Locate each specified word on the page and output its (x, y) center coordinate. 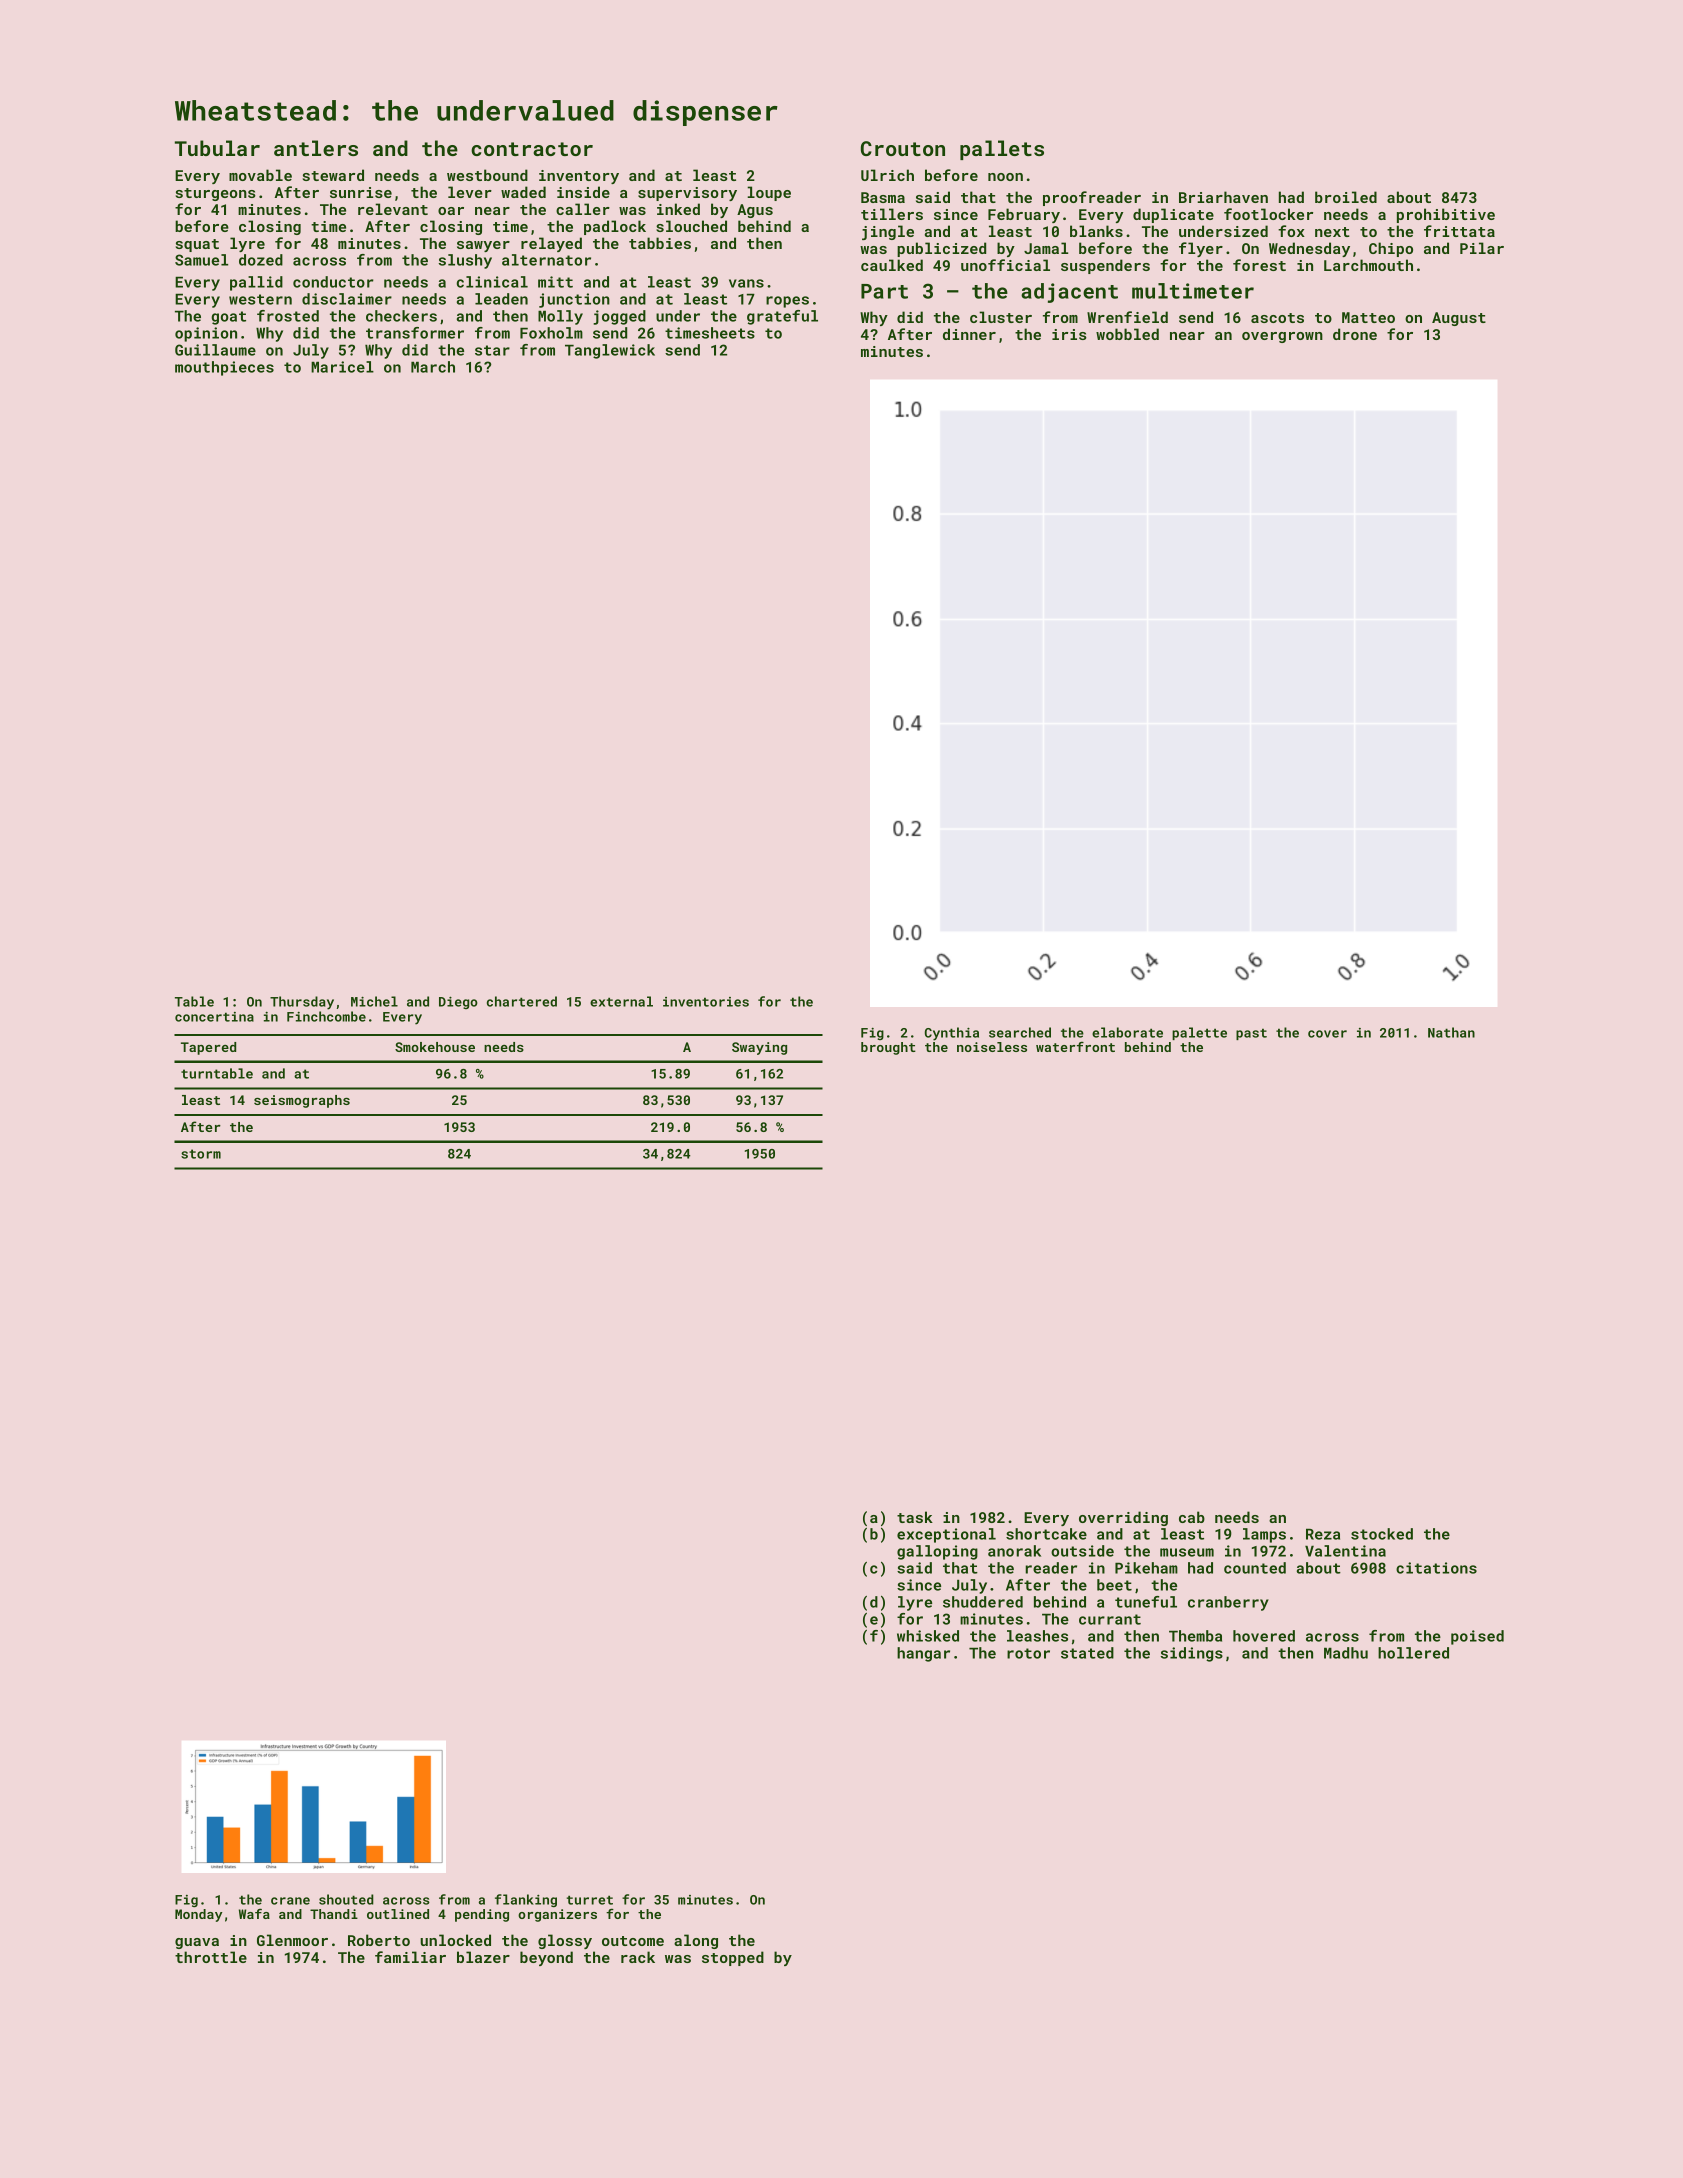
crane (290, 1901)
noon (1005, 177)
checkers (401, 316)
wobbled (1127, 334)
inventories (706, 1002)
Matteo (1368, 317)
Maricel (342, 367)
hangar (923, 1654)
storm (201, 1154)
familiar (410, 1957)
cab (1192, 1517)
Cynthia (952, 1034)
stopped (733, 1958)
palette (1199, 1033)
